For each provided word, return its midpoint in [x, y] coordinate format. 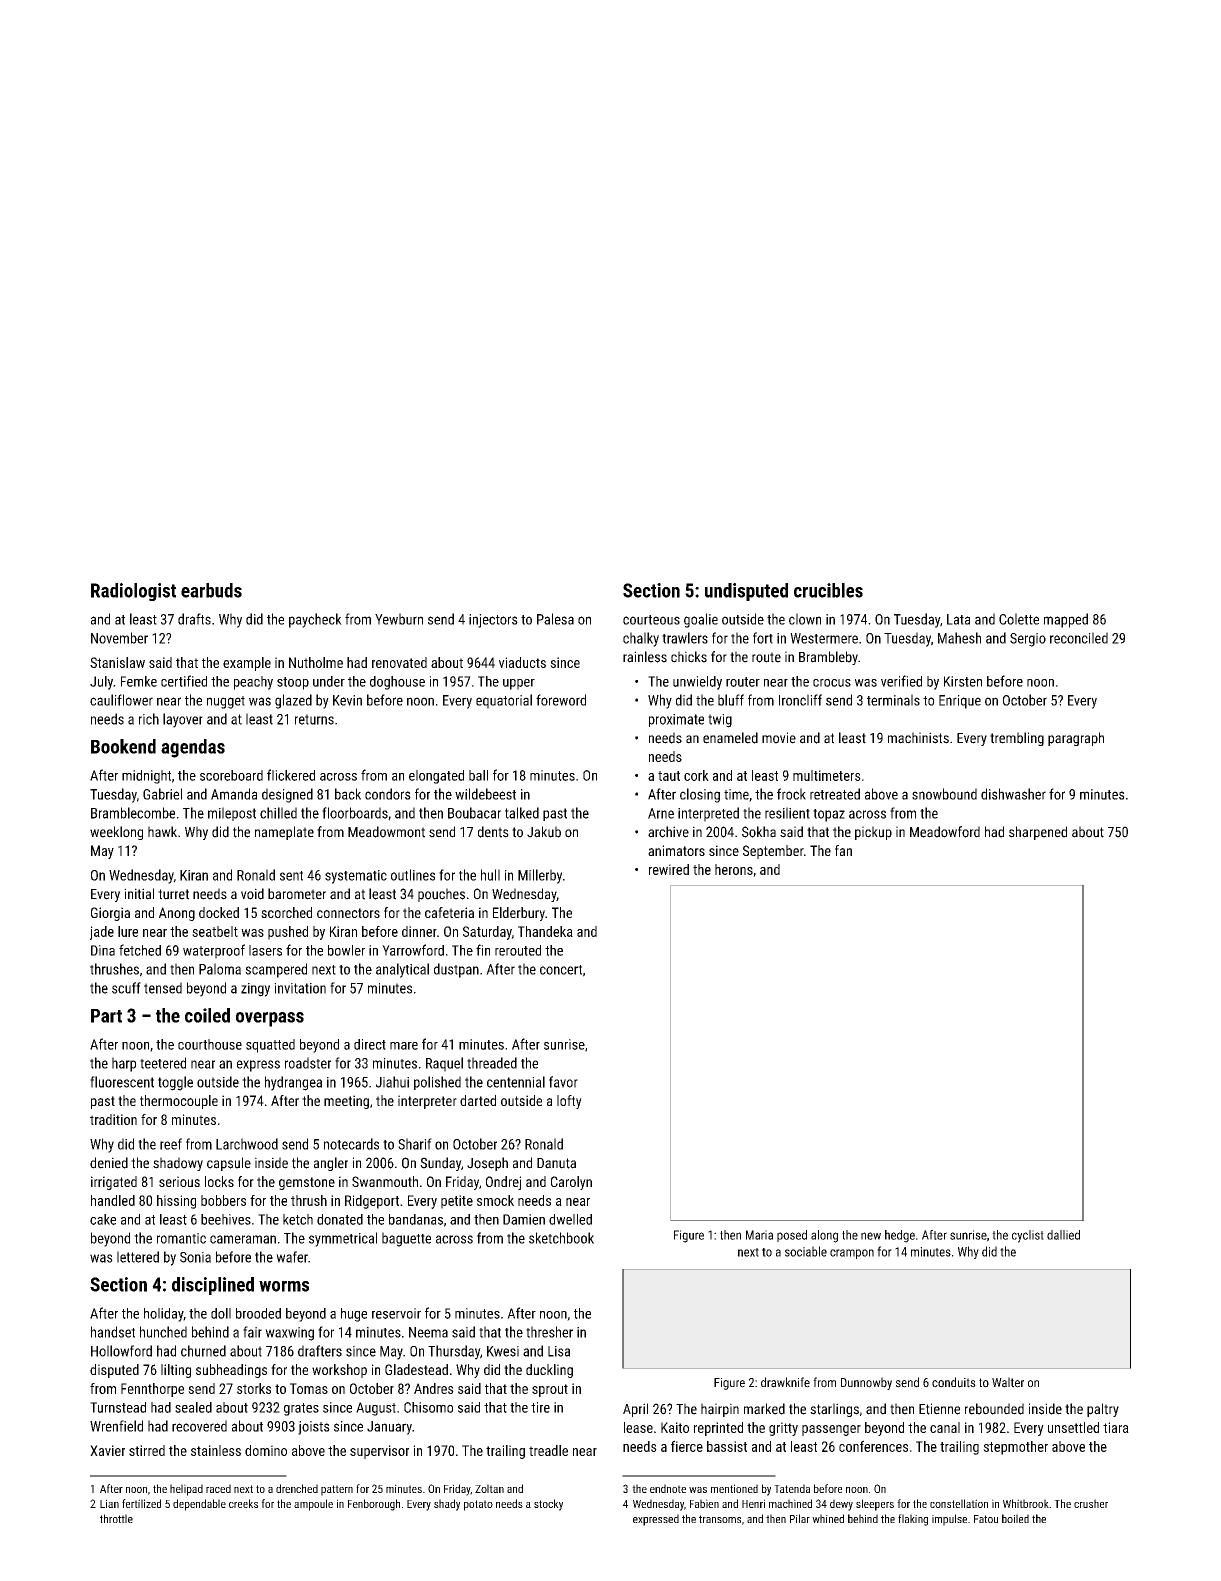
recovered [199, 1426]
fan [843, 850]
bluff [731, 700]
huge [354, 1315]
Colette [1019, 619]
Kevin [347, 700]
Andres [434, 1388]
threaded [492, 1063]
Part [106, 1016]
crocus [832, 683]
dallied [1063, 1235]
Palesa [555, 619]
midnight [146, 777]
